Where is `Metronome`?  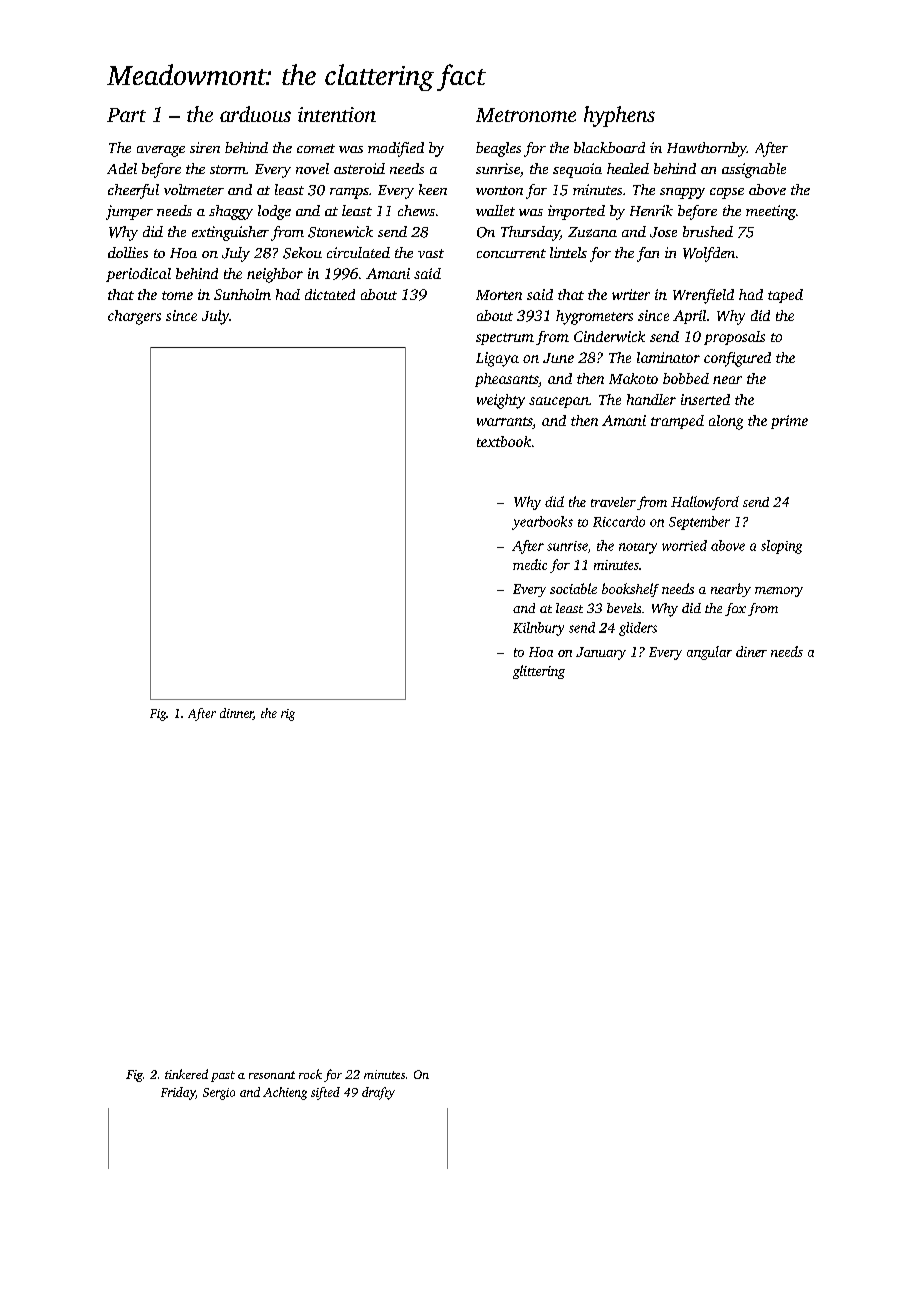
Metronome is located at coordinates (526, 115).
